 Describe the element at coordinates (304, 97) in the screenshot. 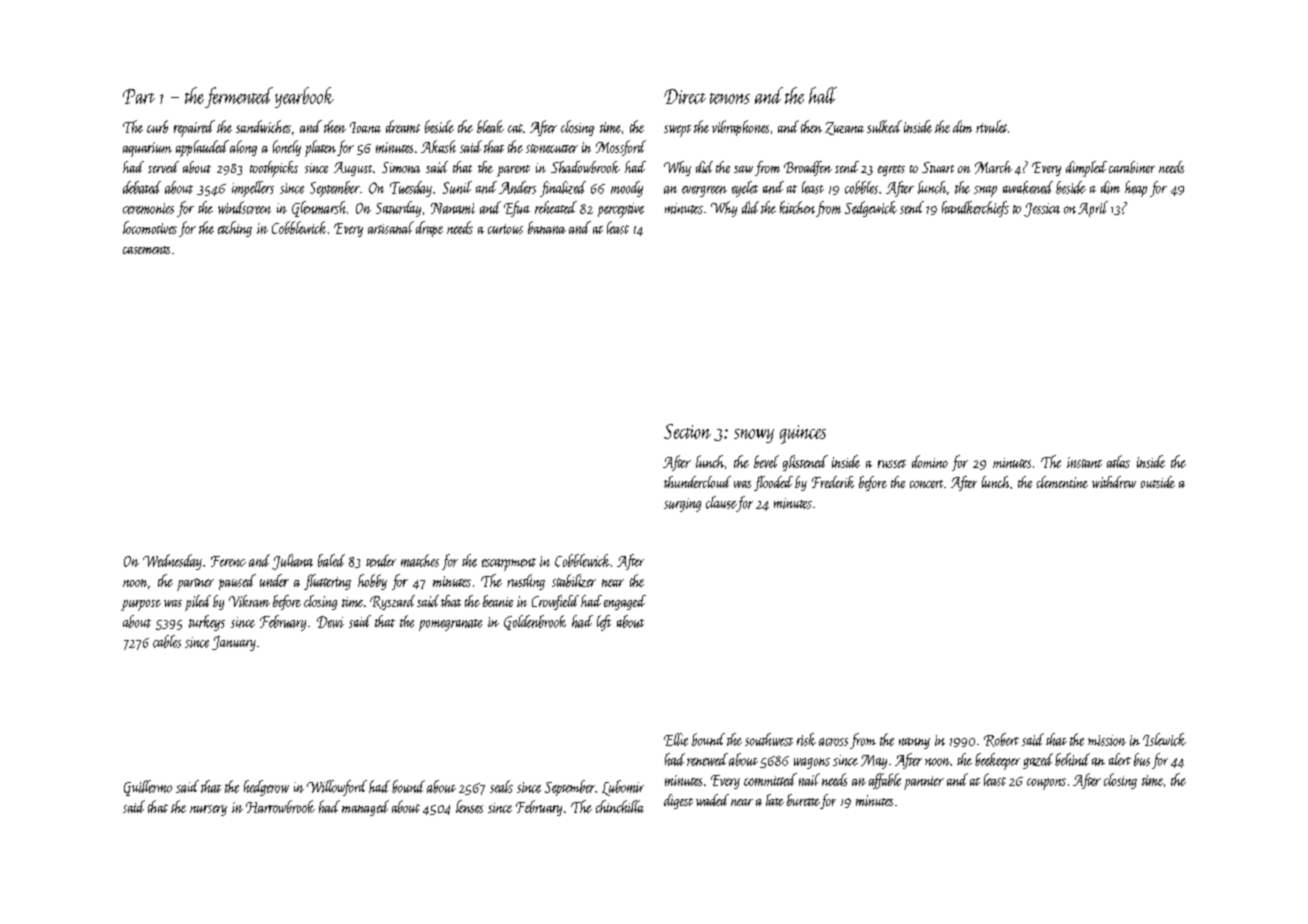

I see `yearbook` at that location.
